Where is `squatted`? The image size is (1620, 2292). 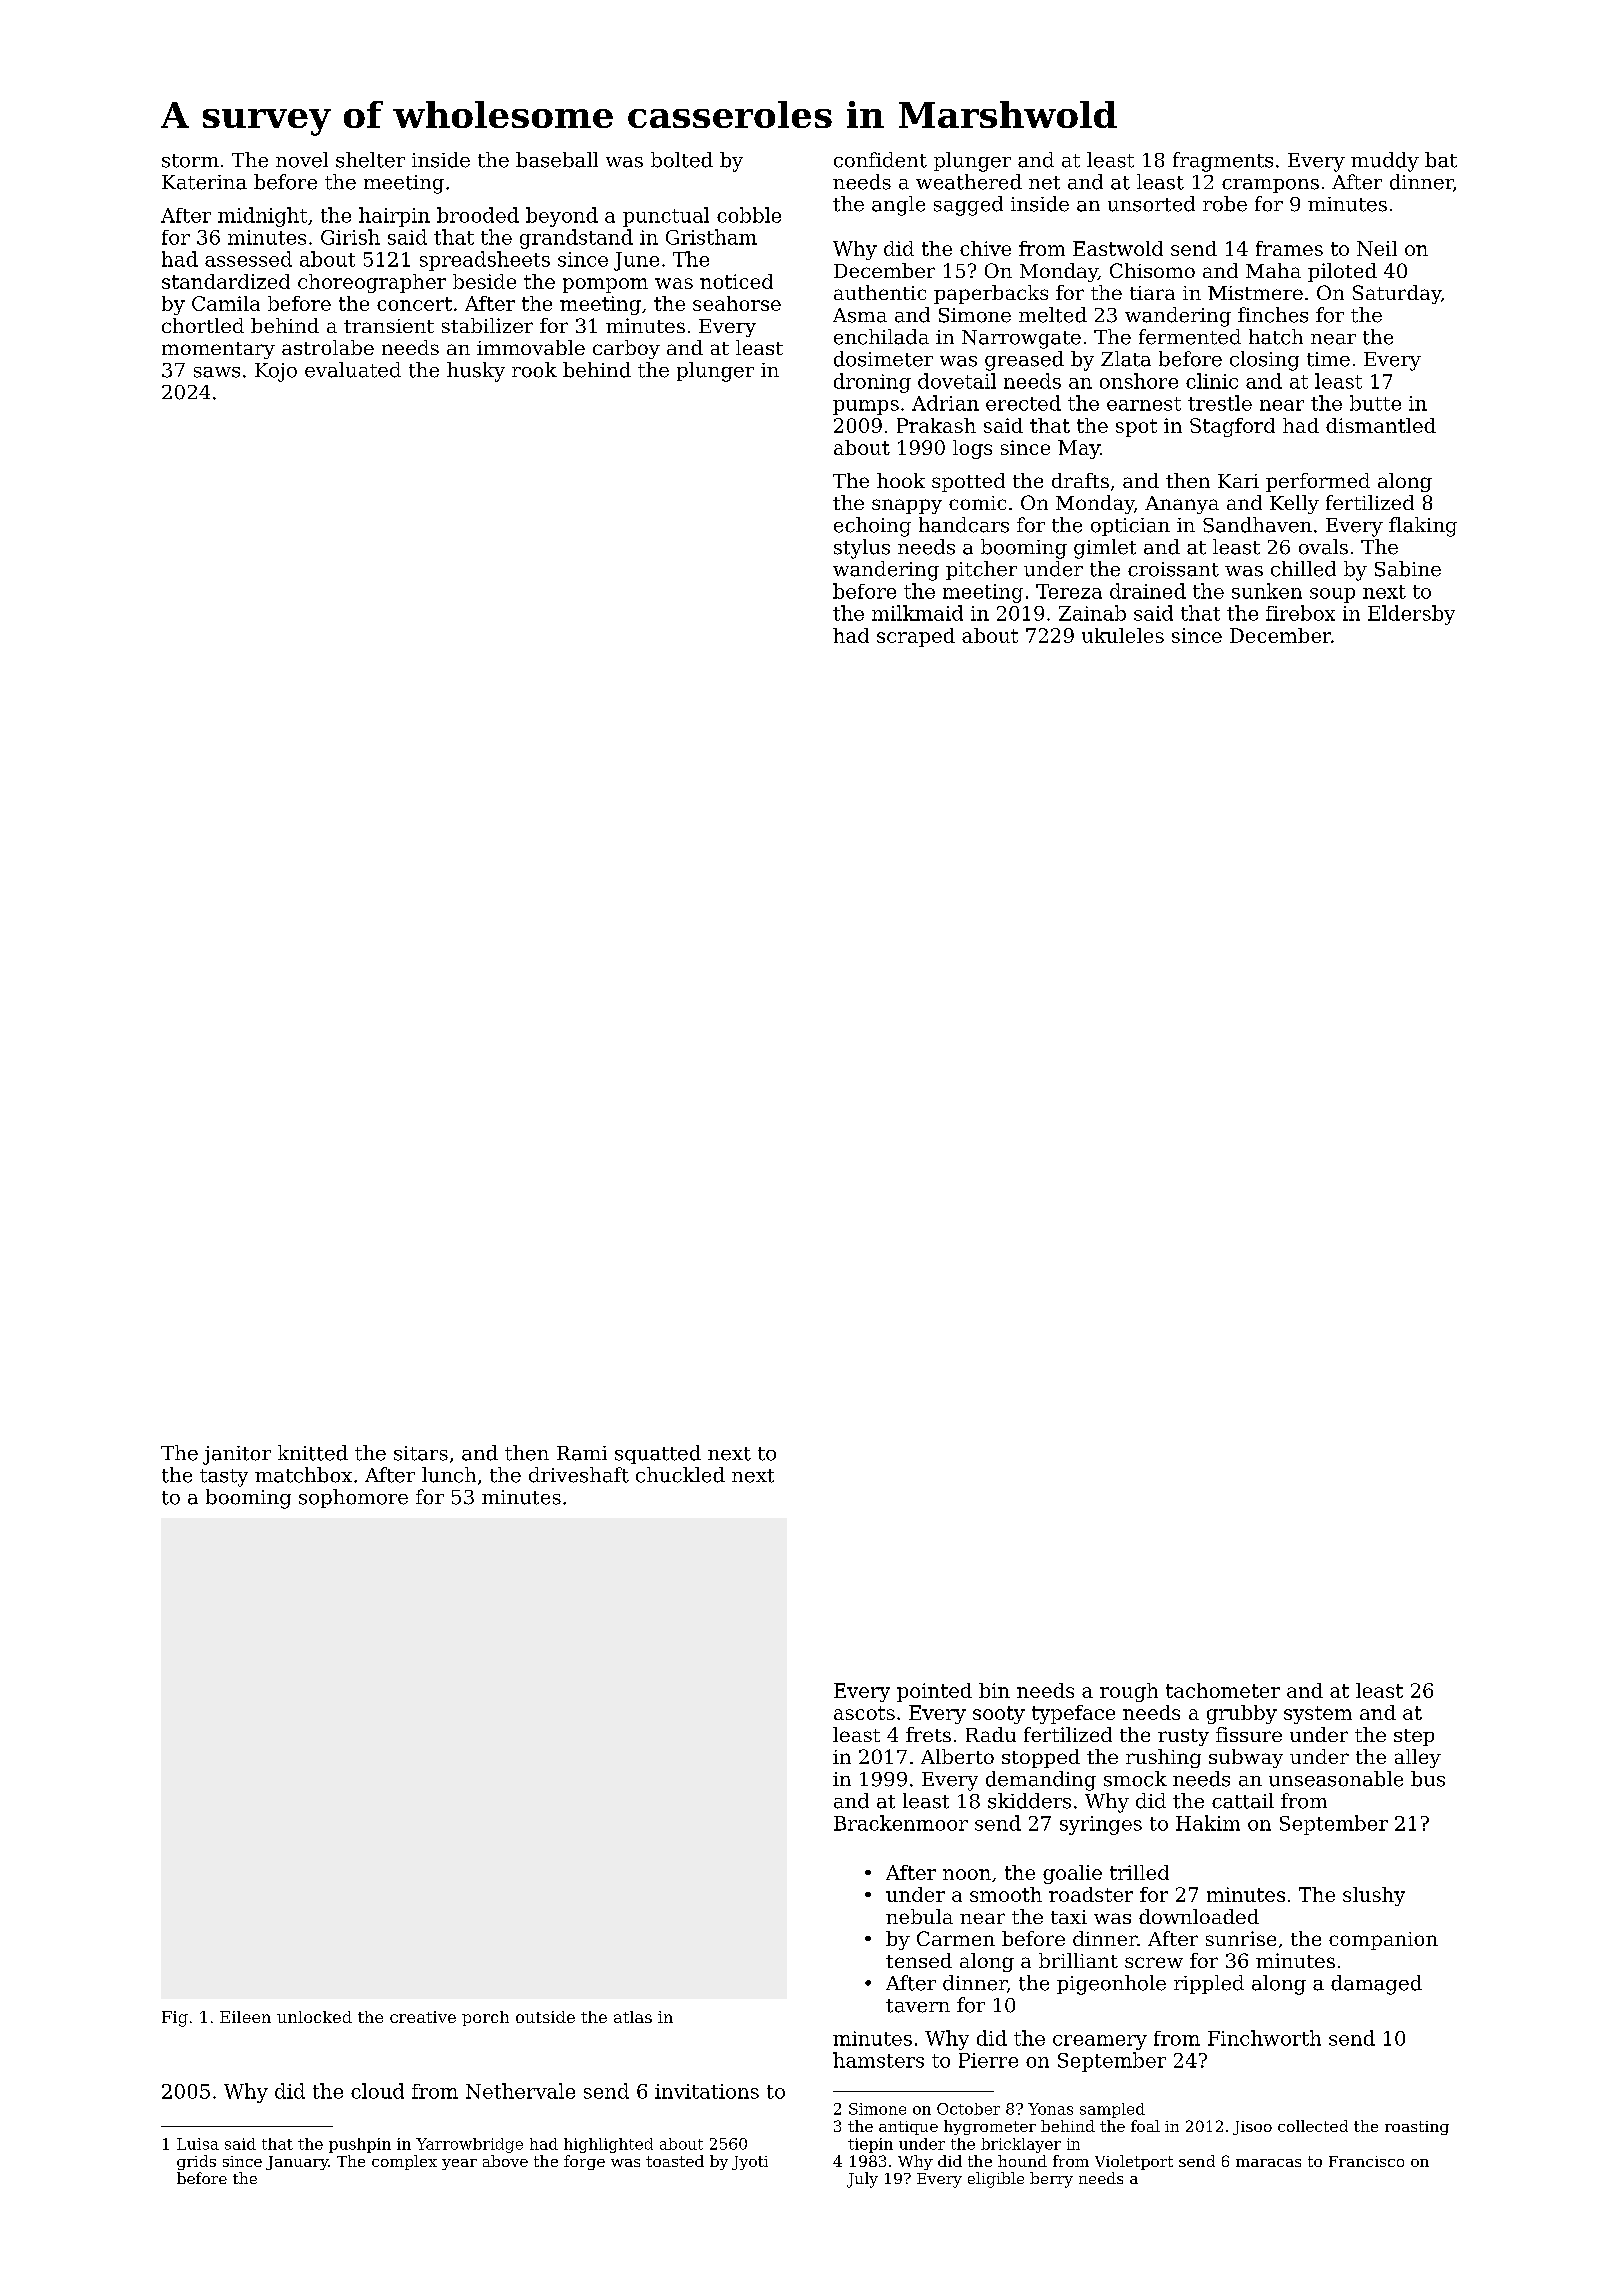 squatted is located at coordinates (658, 1454).
